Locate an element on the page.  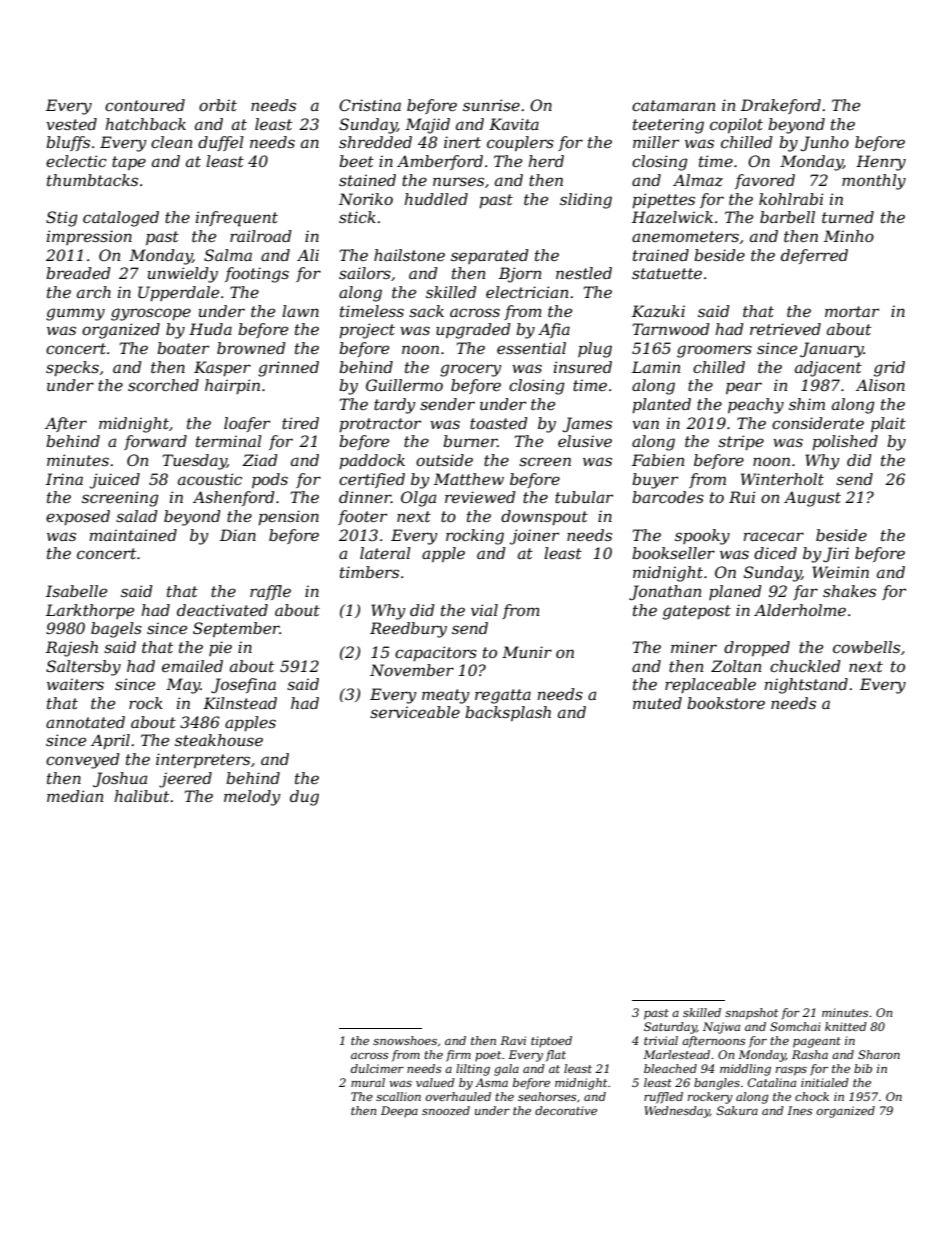
backsplash is located at coordinates (508, 713).
